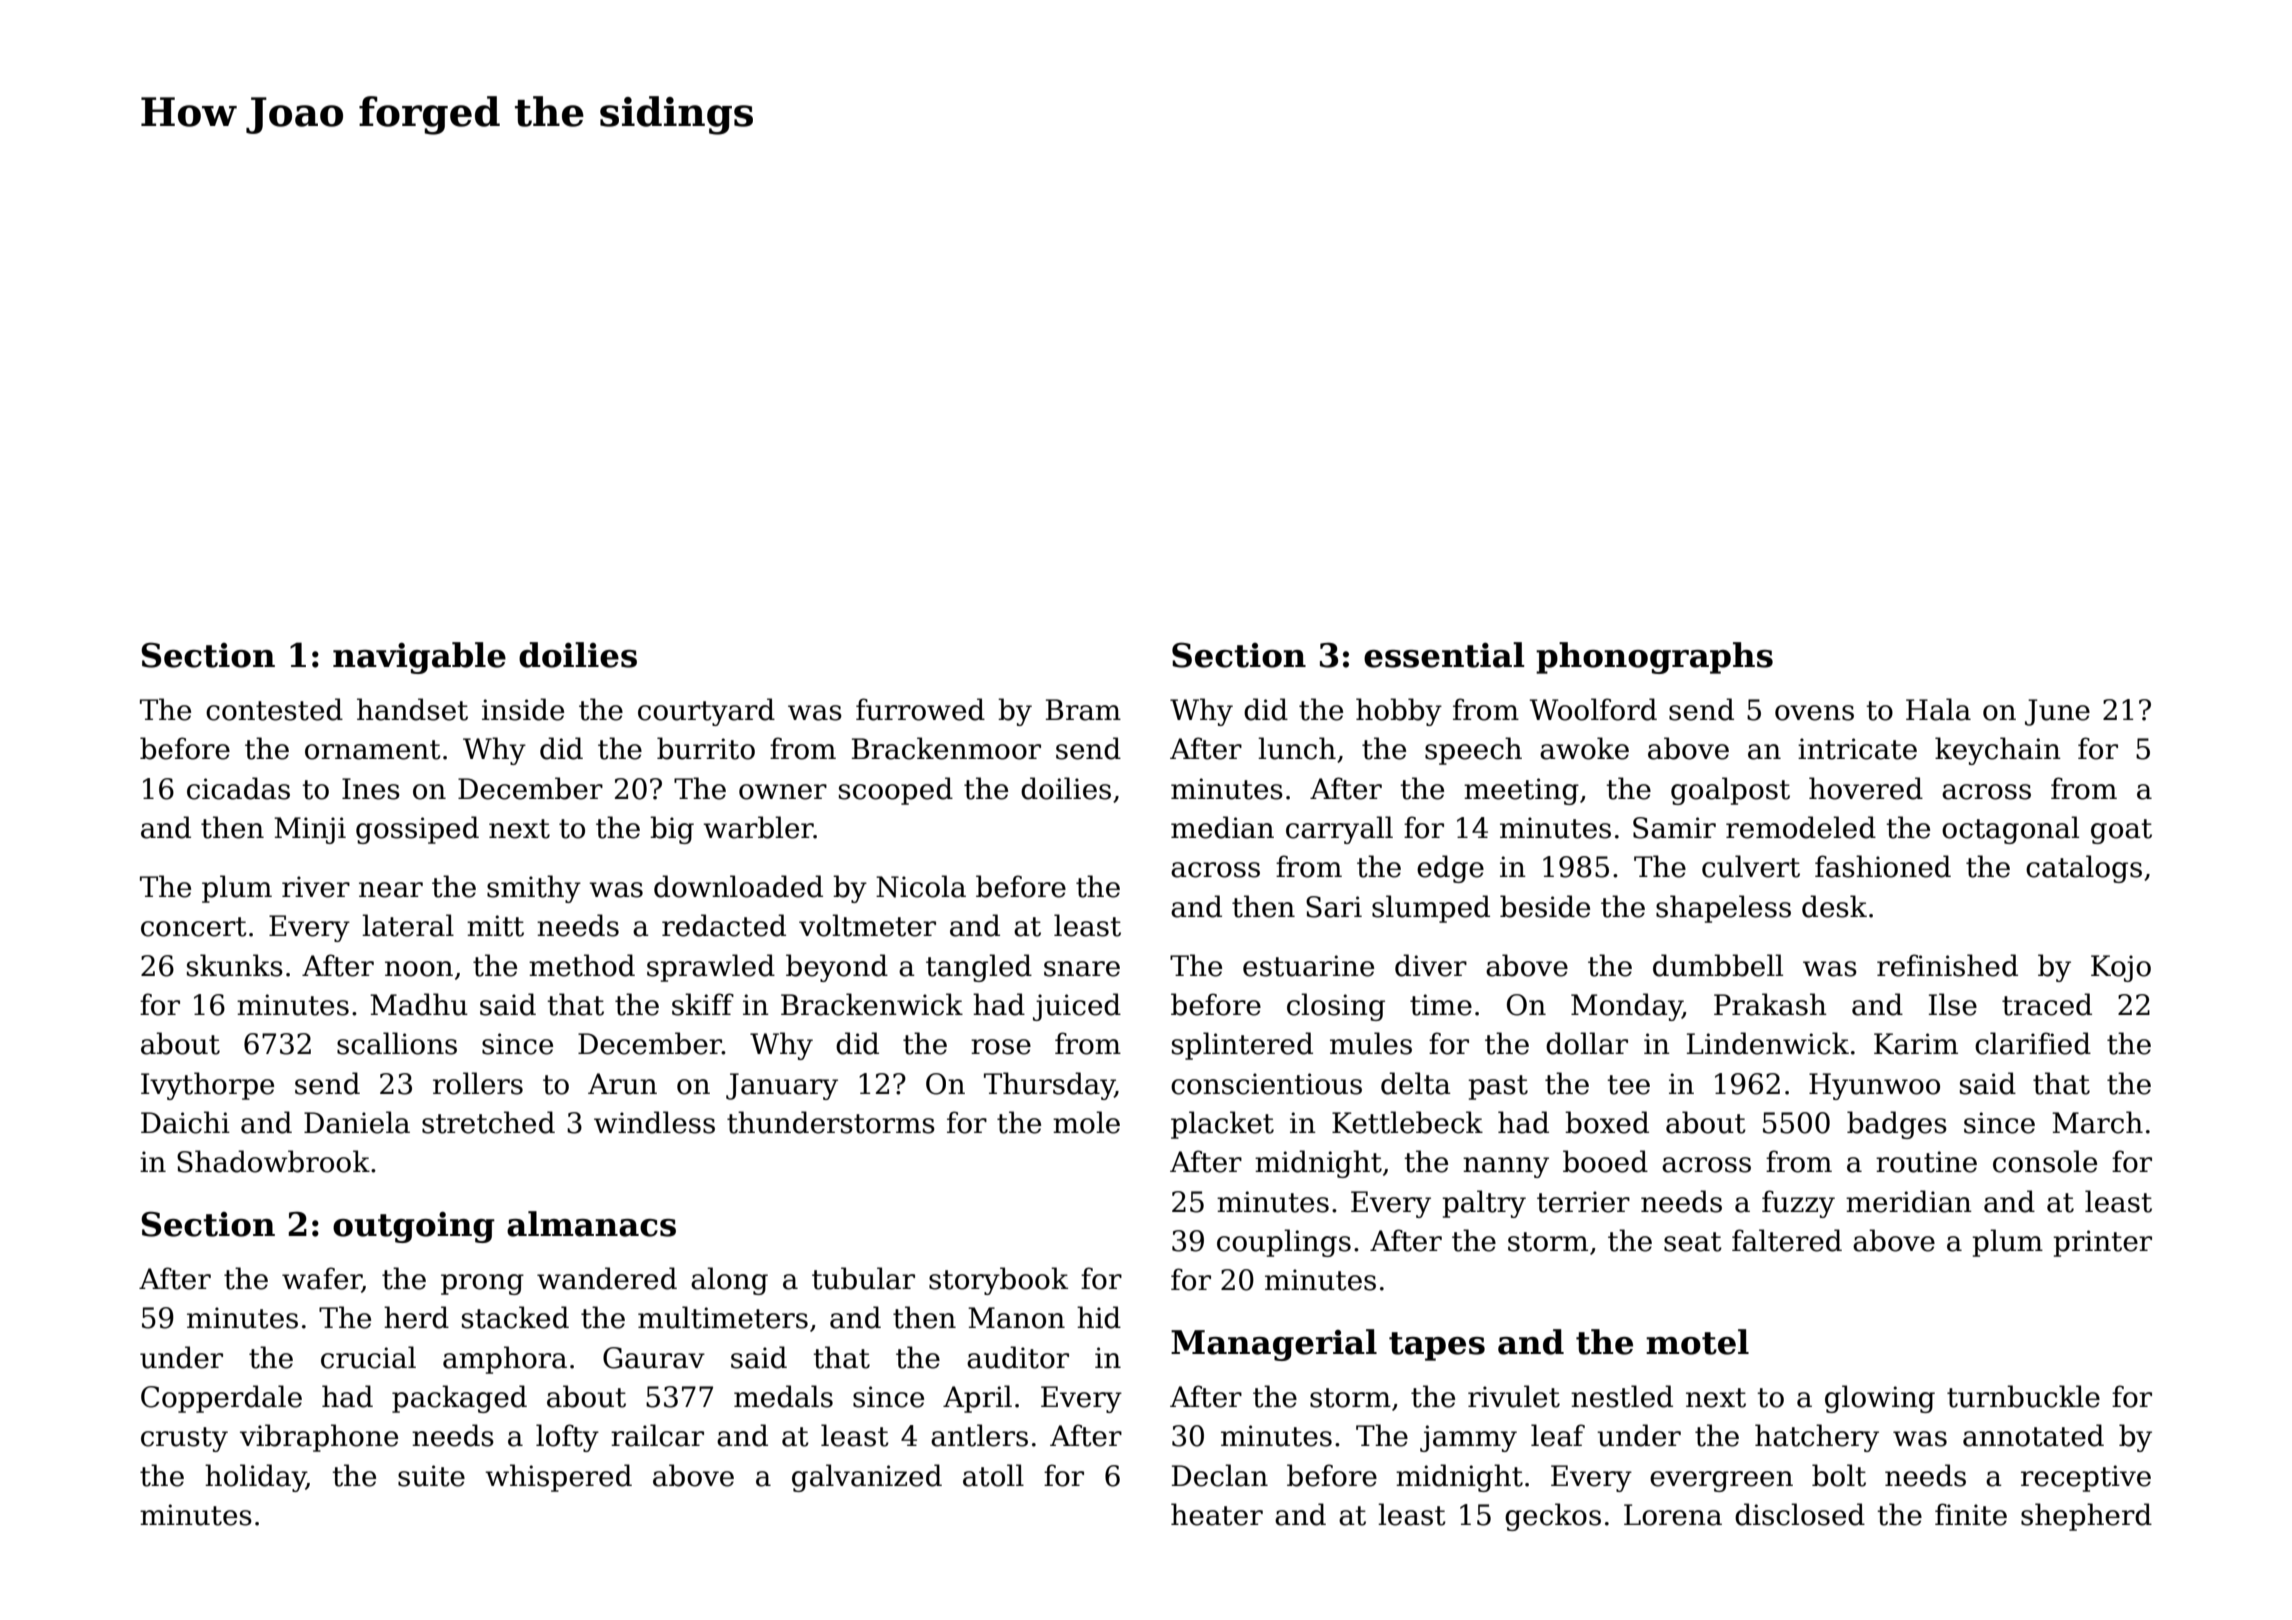  Describe the element at coordinates (1654, 658) in the page. I see `phonographs` at that location.
